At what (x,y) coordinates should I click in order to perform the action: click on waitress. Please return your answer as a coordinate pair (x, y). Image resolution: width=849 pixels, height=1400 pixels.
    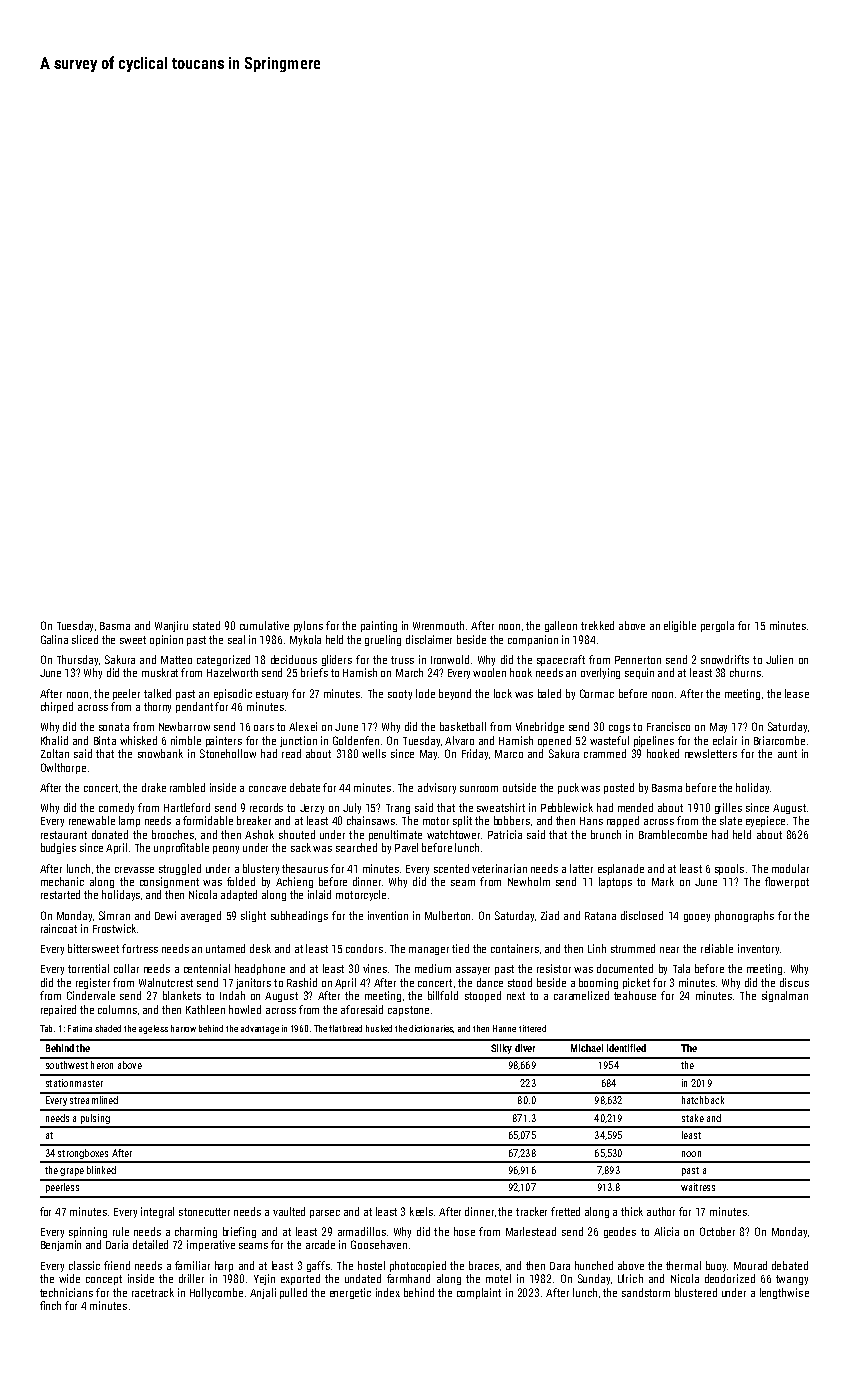
    Looking at the image, I should click on (698, 1187).
